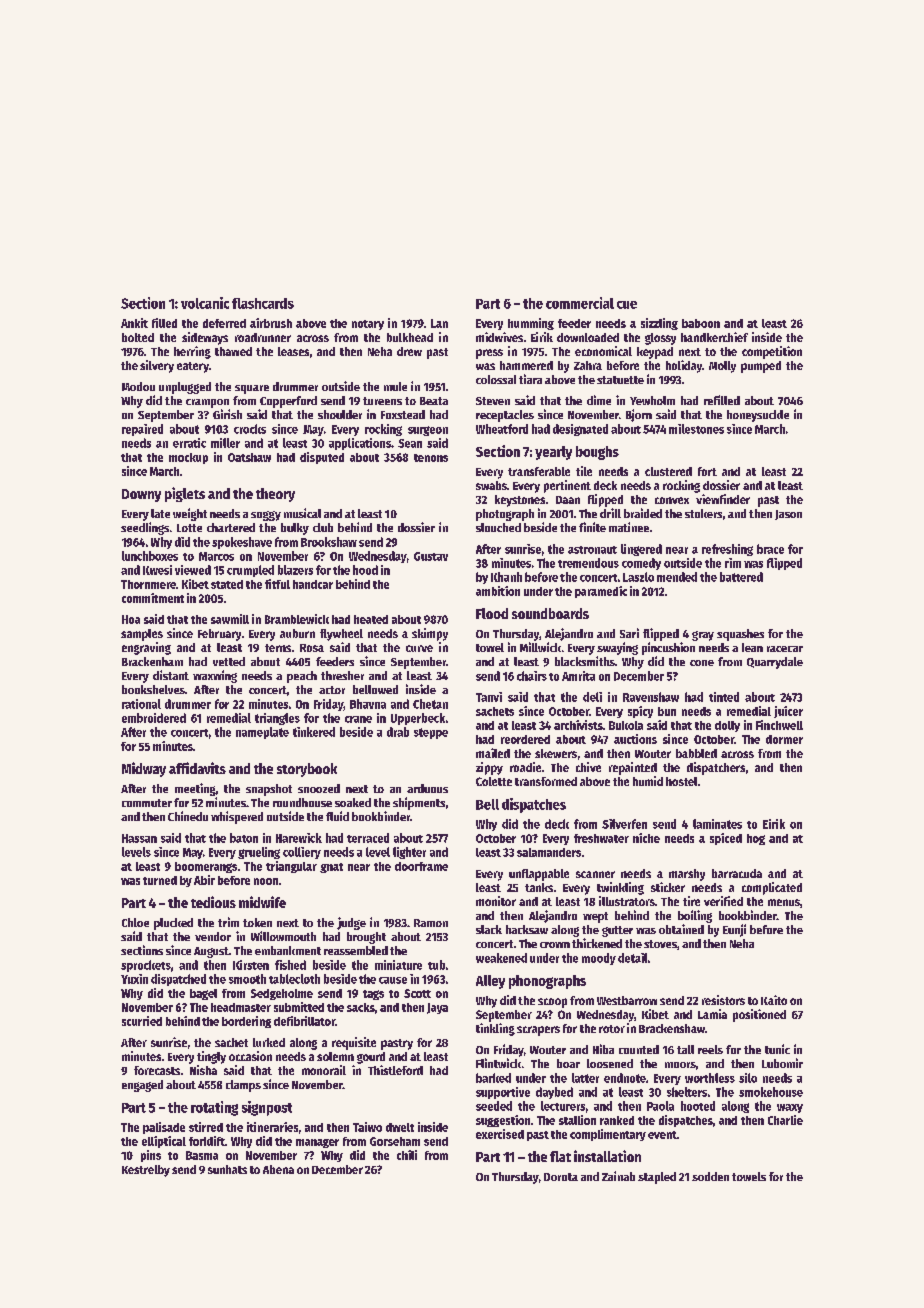 The width and height of the document is (924, 1308). What do you see at coordinates (151, 1156) in the document?
I see `pins` at bounding box center [151, 1156].
